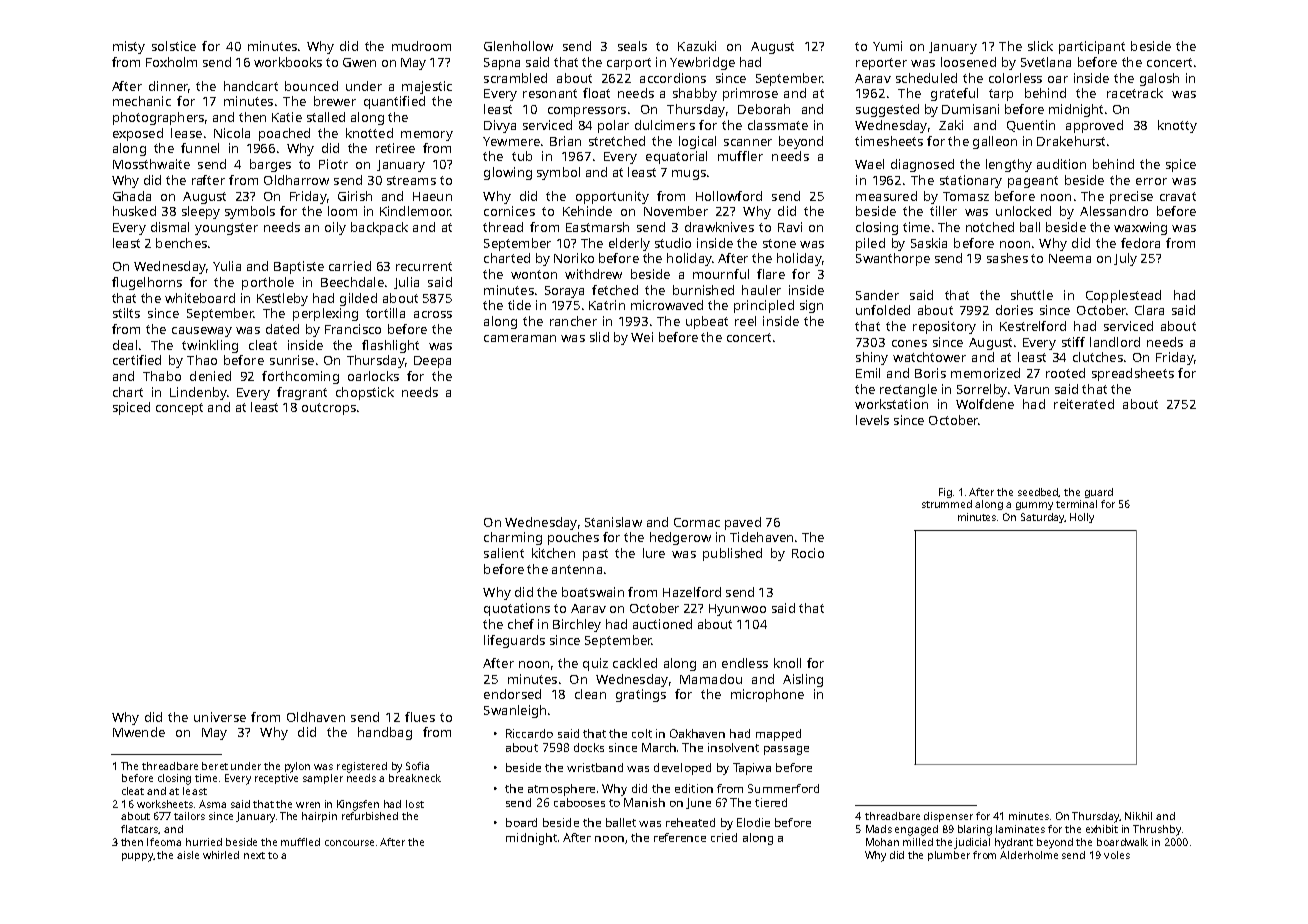  Describe the element at coordinates (521, 624) in the screenshot. I see `chef` at that location.
